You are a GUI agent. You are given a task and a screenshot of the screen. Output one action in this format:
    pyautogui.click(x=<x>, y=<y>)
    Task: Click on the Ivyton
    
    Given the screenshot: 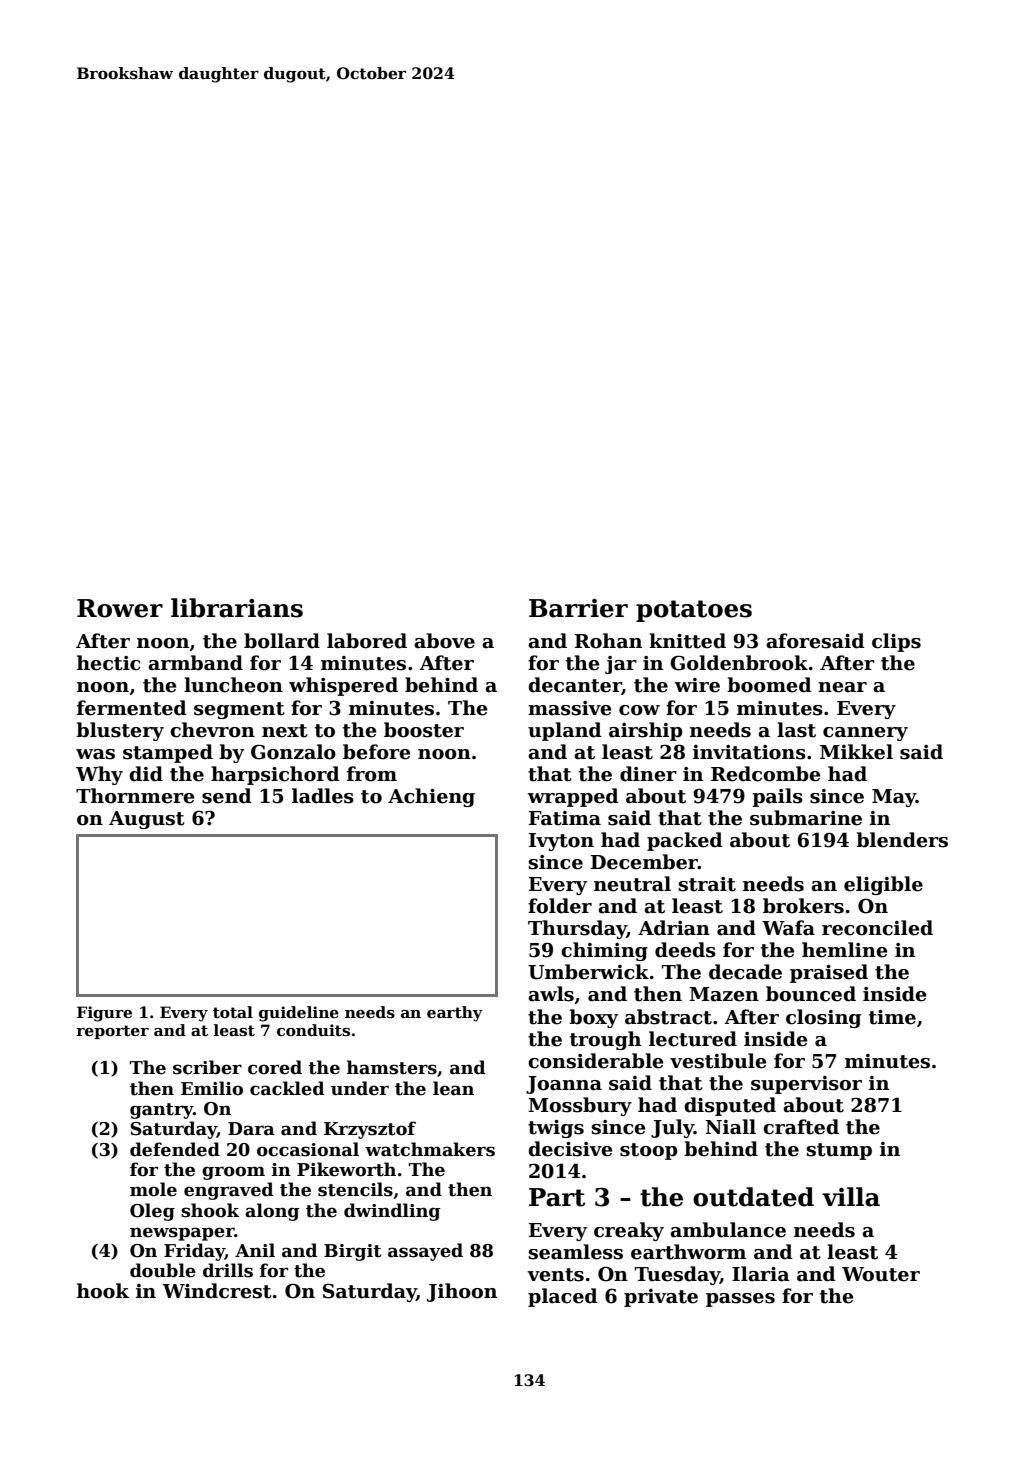 What is the action you would take?
    pyautogui.click(x=561, y=842)
